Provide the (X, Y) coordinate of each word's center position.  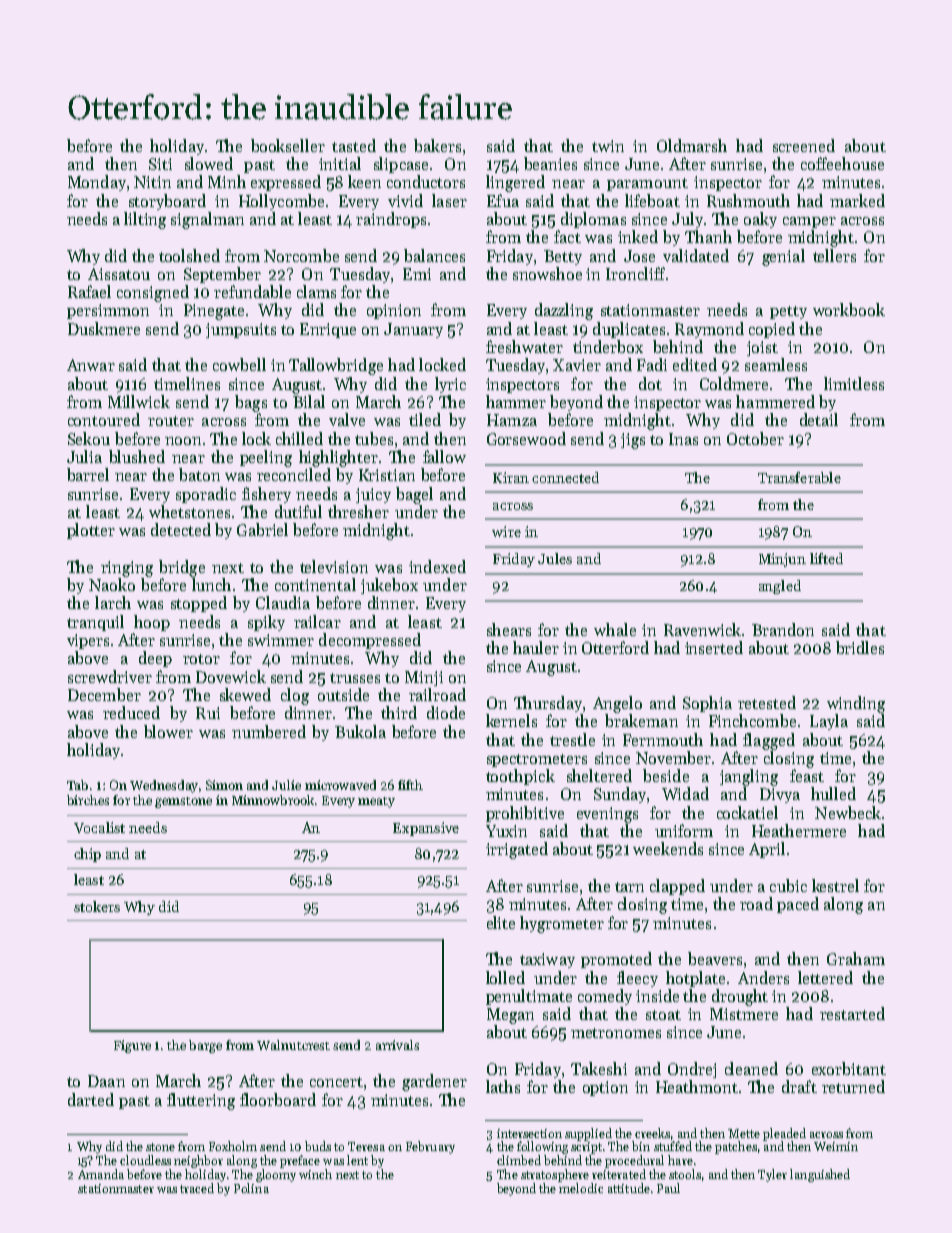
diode (446, 712)
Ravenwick (702, 629)
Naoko (112, 584)
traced (197, 1188)
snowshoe (547, 273)
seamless (776, 364)
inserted (714, 647)
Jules (555, 558)
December (104, 694)
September (222, 275)
